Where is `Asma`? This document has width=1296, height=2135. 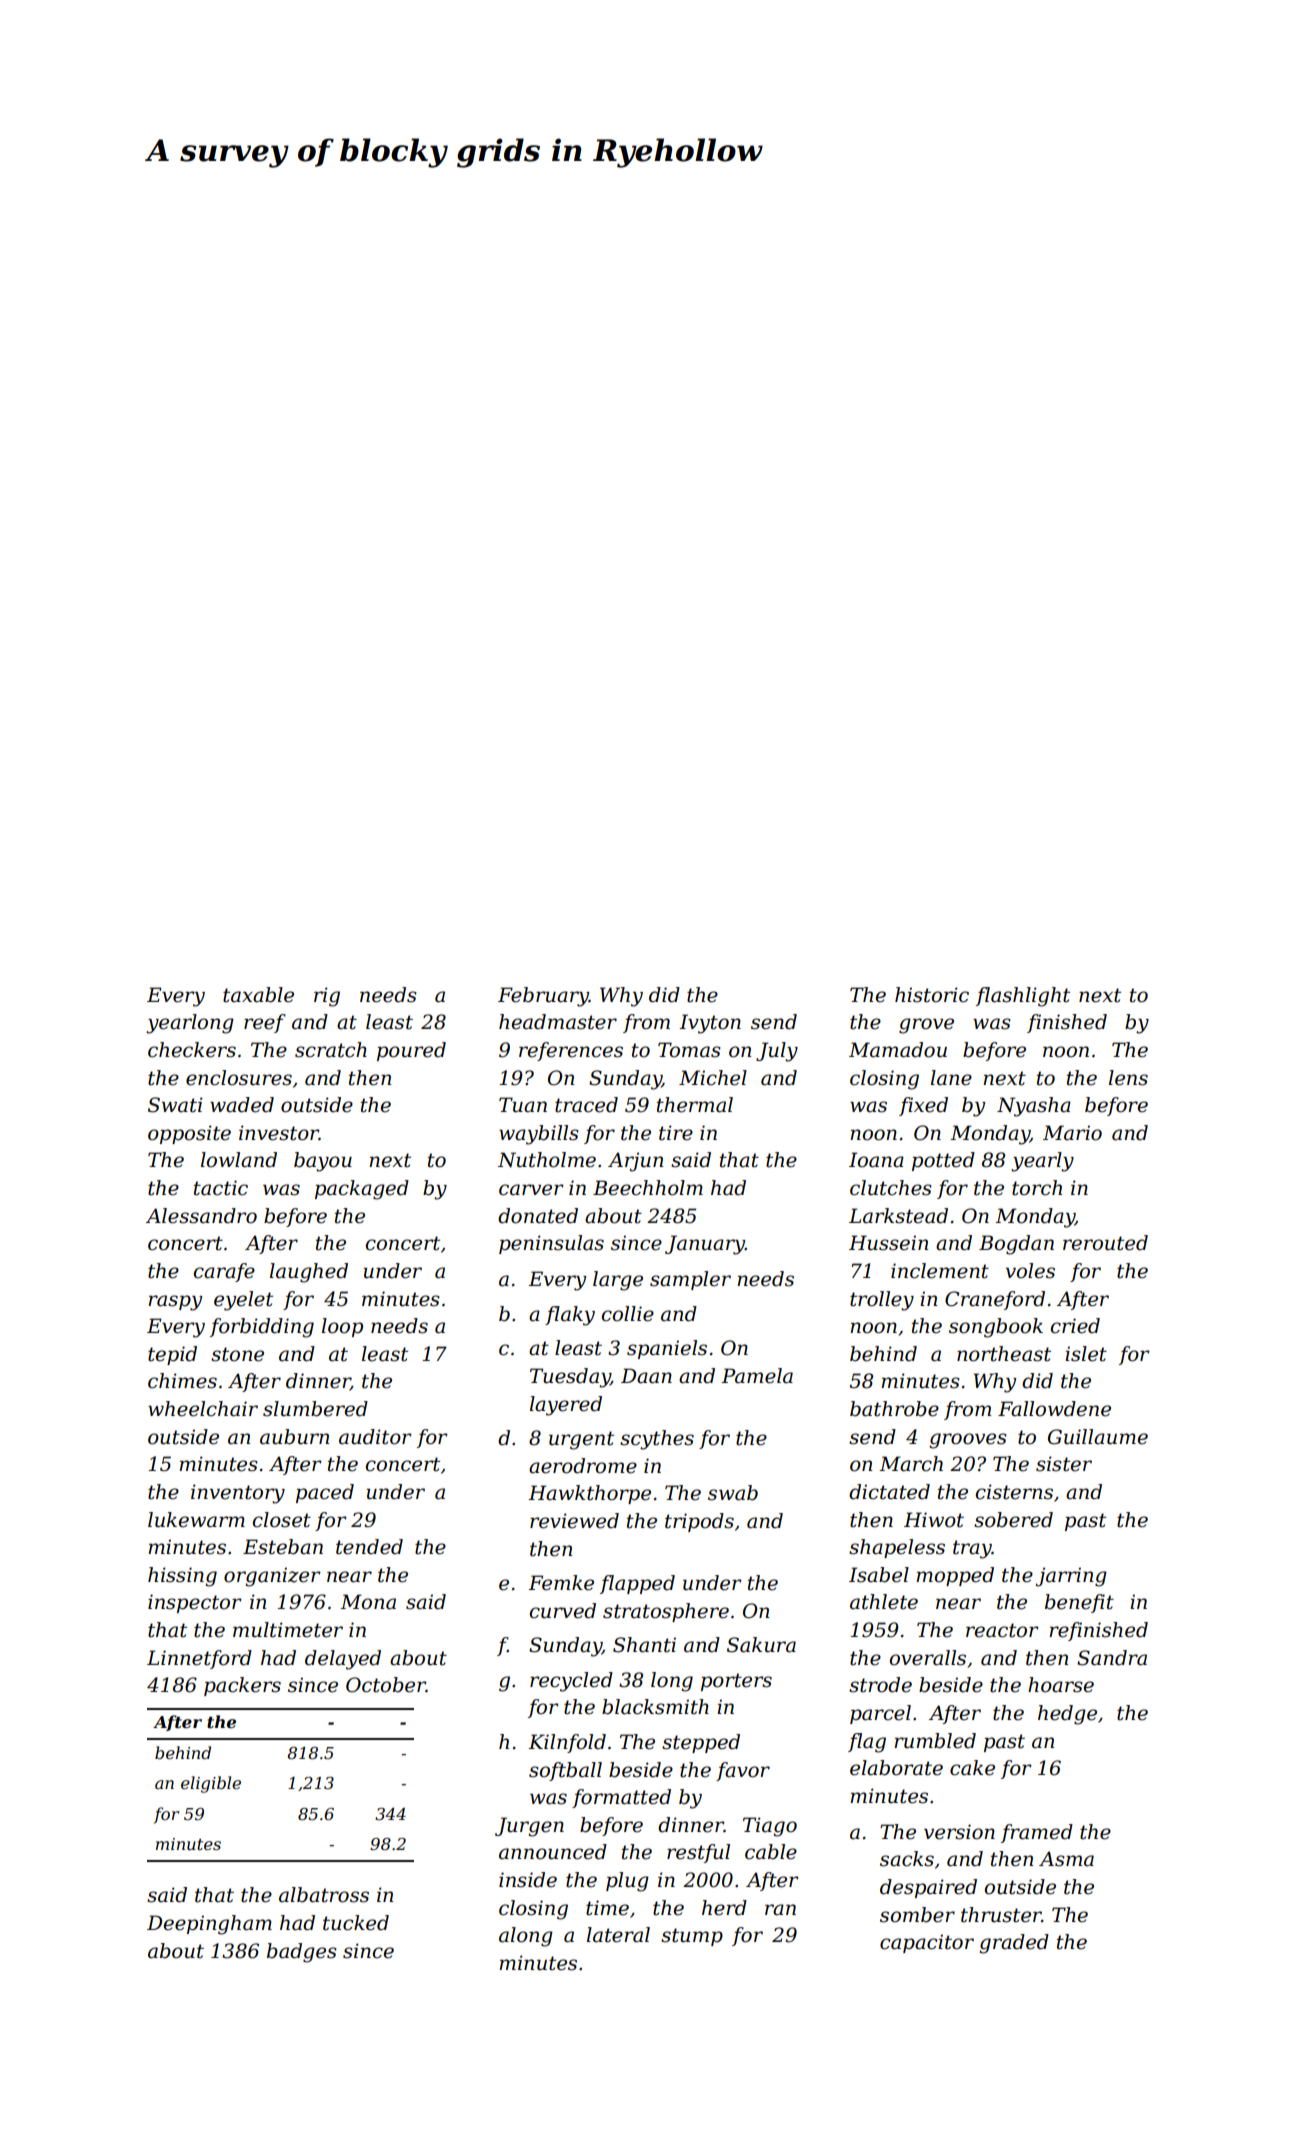
Asma is located at coordinates (1066, 1859).
